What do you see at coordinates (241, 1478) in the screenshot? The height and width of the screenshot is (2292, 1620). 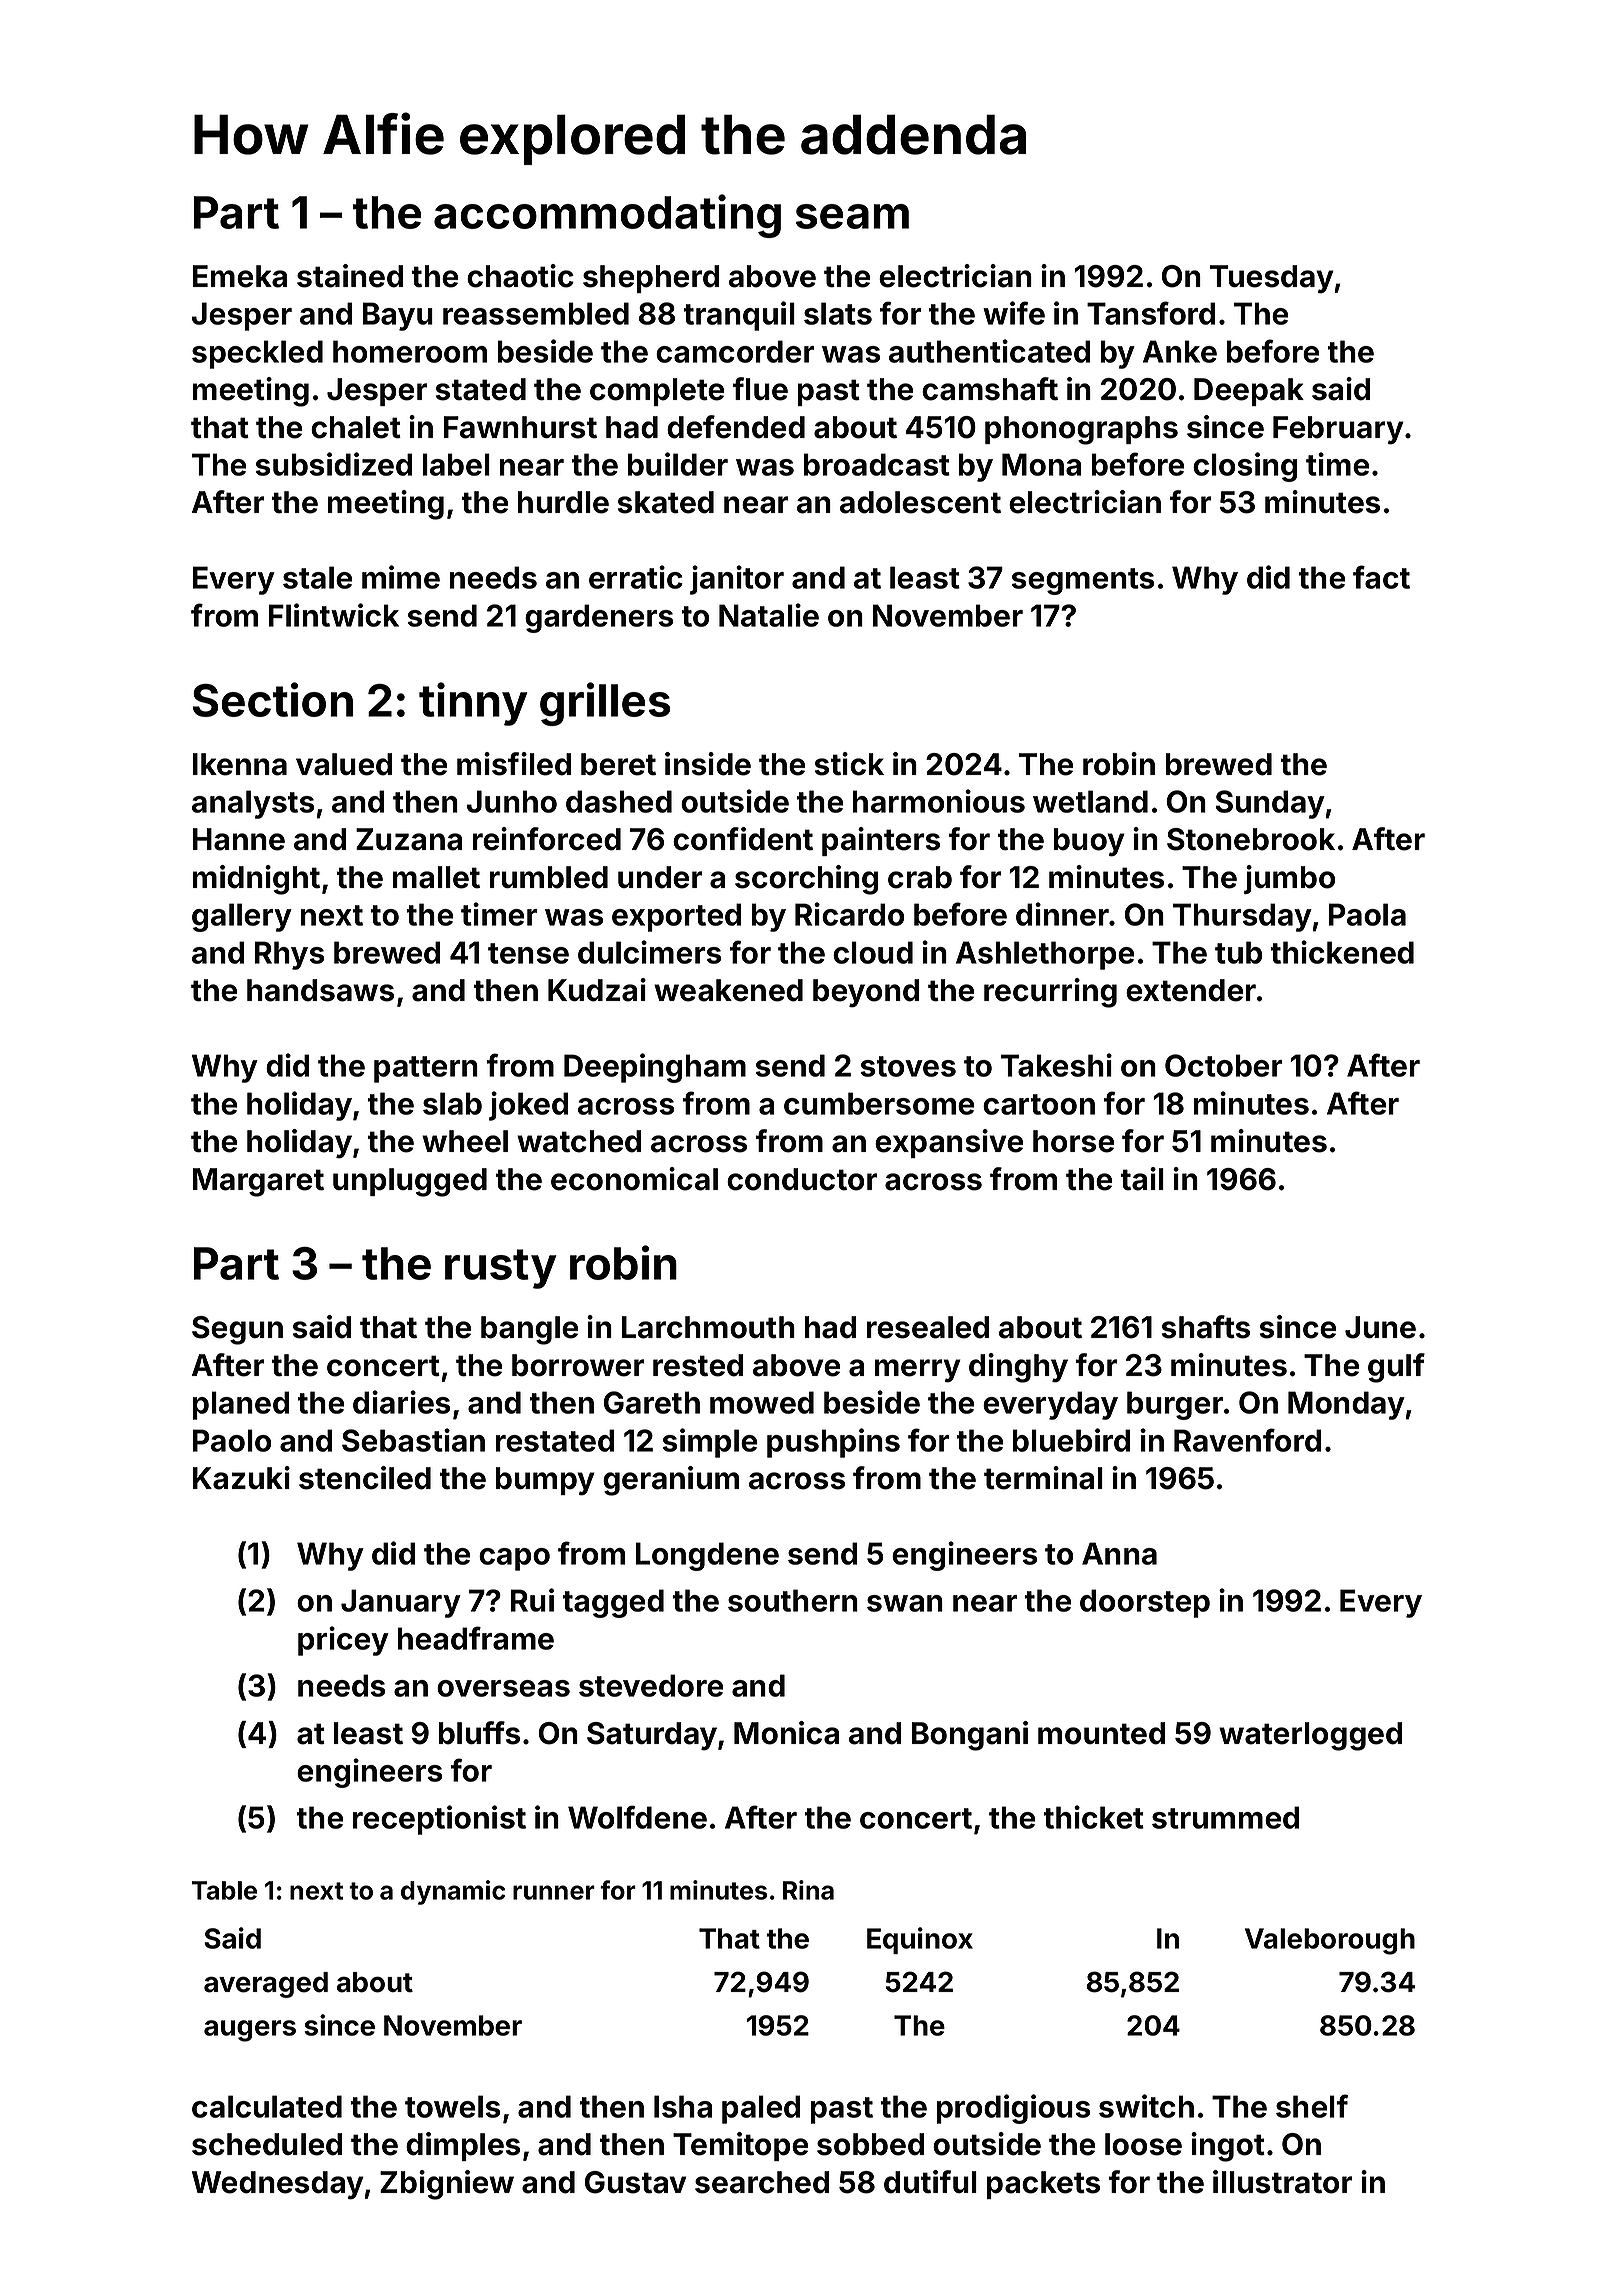 I see `Kazuki` at bounding box center [241, 1478].
